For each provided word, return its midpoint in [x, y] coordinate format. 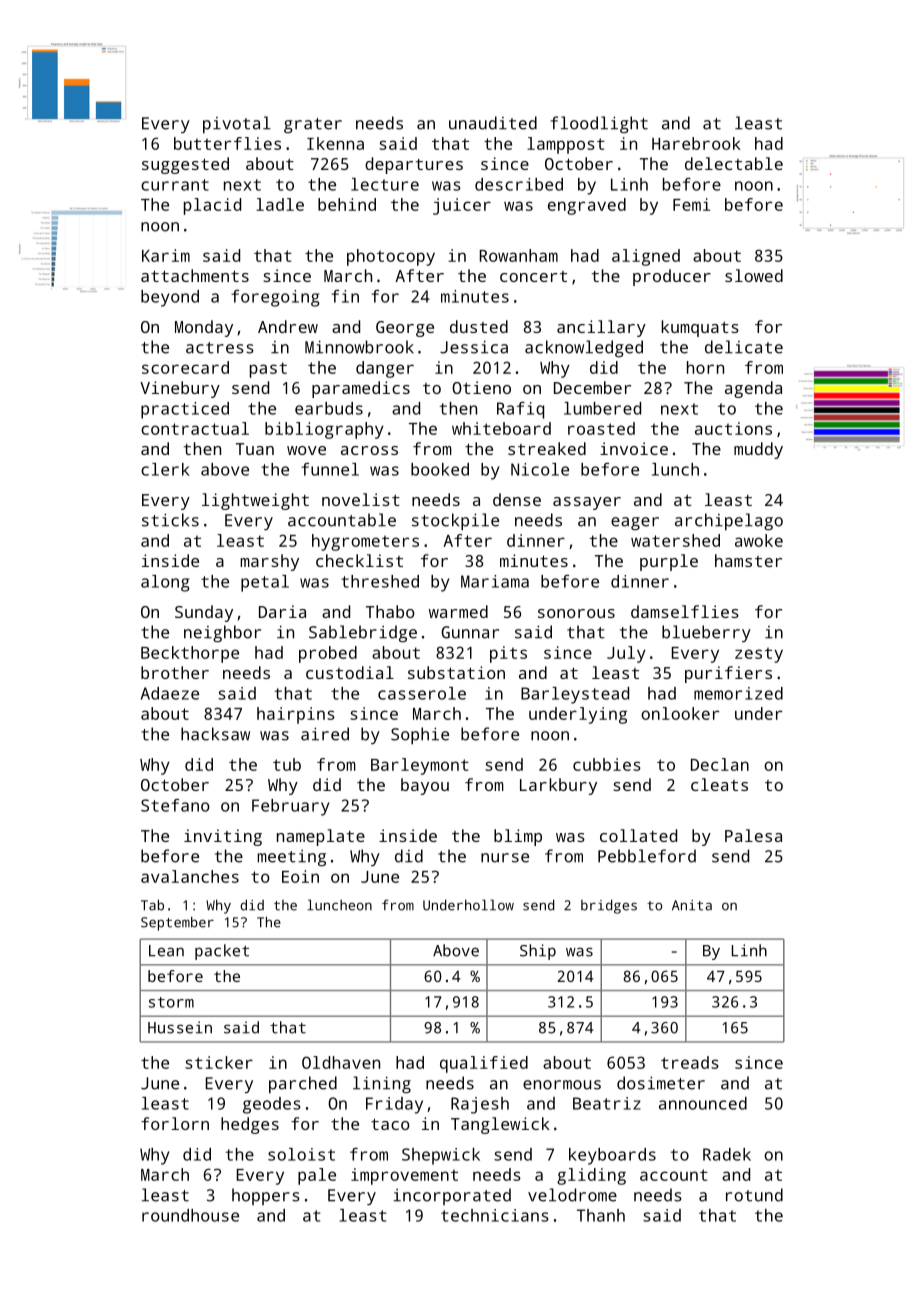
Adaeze [170, 693]
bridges [609, 906]
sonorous [576, 613]
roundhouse [190, 1215]
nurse [505, 858]
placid [212, 206]
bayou [425, 786]
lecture [385, 184]
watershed [675, 540]
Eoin [300, 876]
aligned [646, 257]
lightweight [255, 501]
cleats [719, 784]
